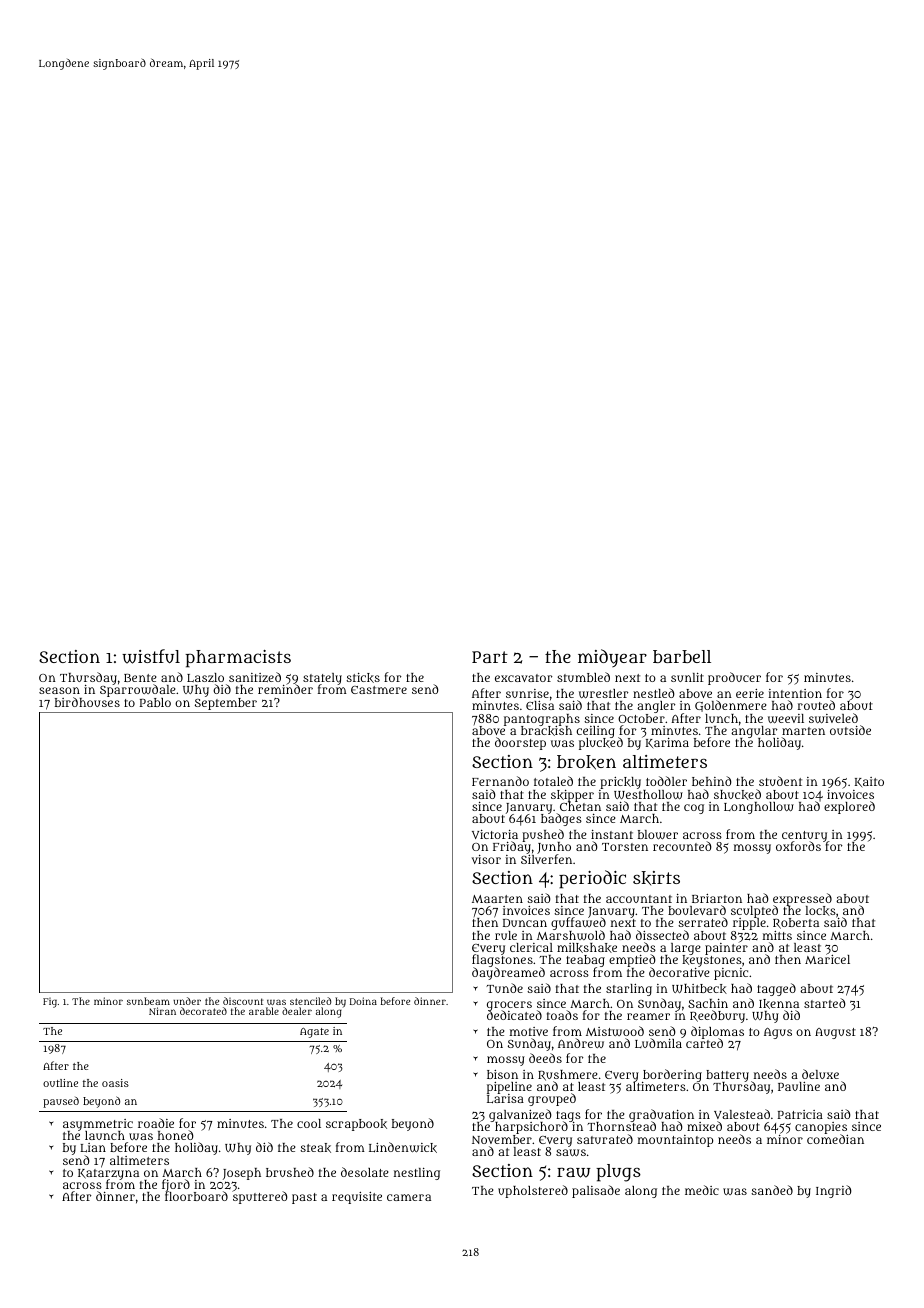  What do you see at coordinates (798, 846) in the image?
I see `oxfords` at bounding box center [798, 846].
